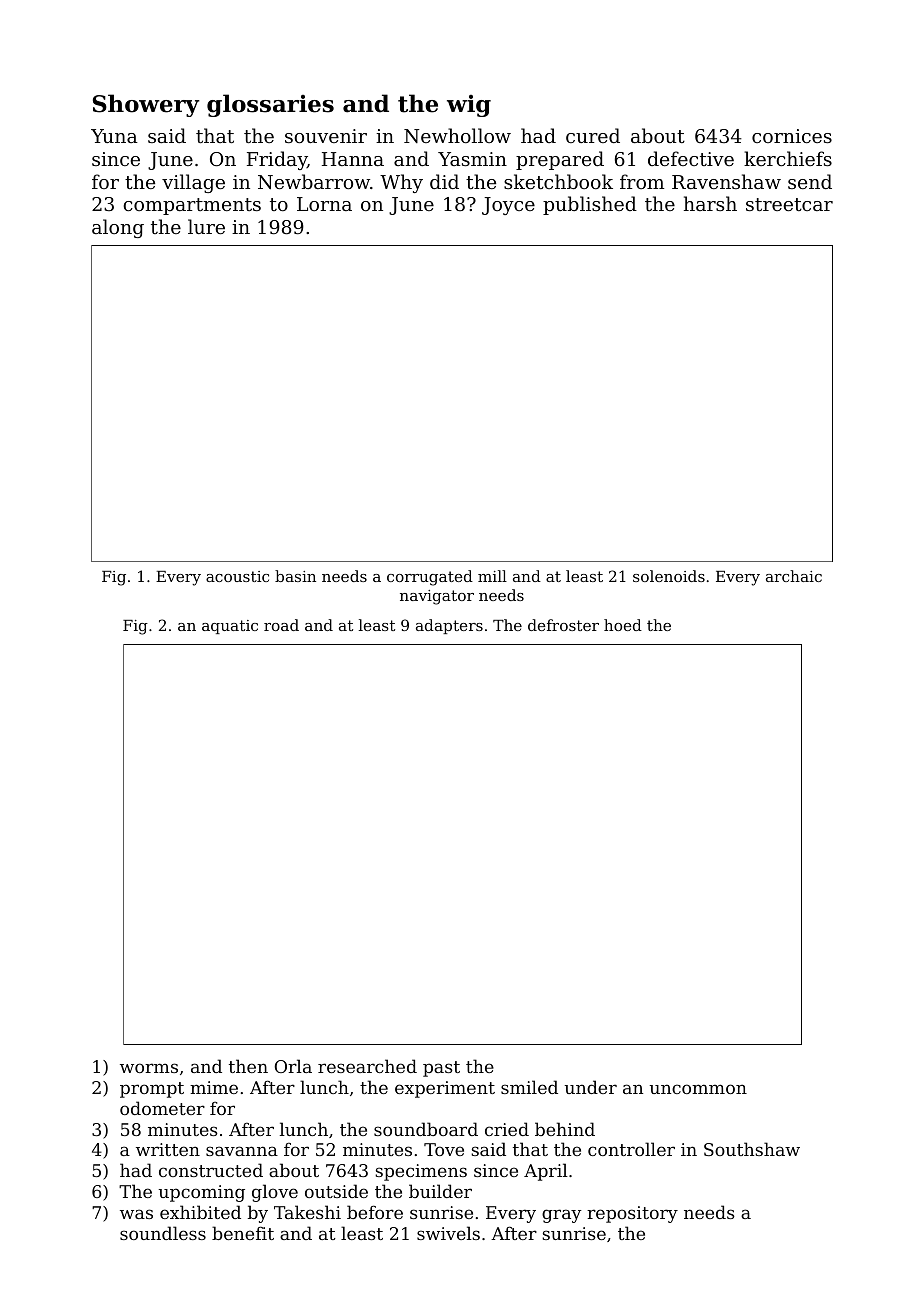  Describe the element at coordinates (136, 1214) in the document. I see `was` at that location.
